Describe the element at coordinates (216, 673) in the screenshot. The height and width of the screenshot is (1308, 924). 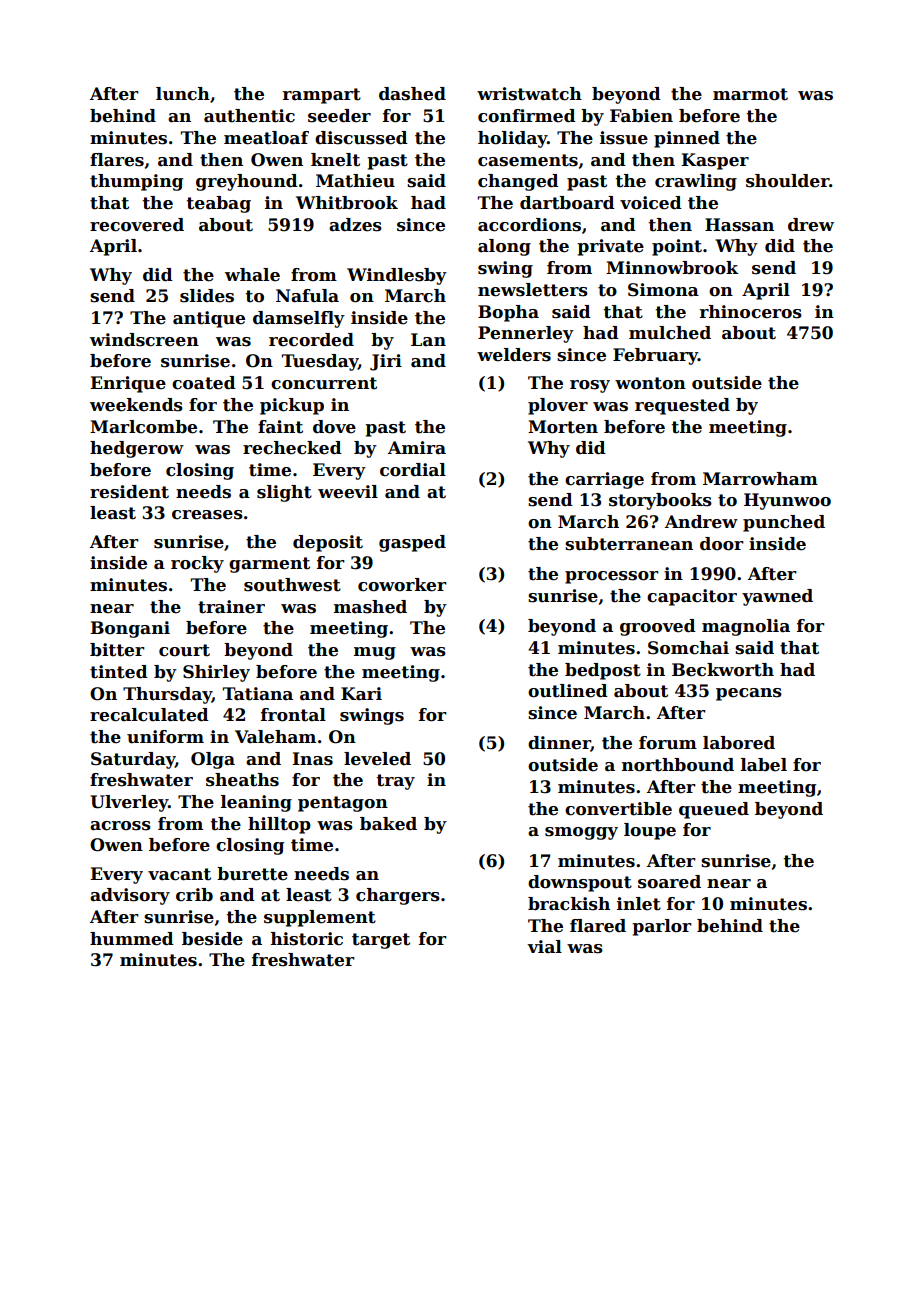
I see `Shirley` at that location.
